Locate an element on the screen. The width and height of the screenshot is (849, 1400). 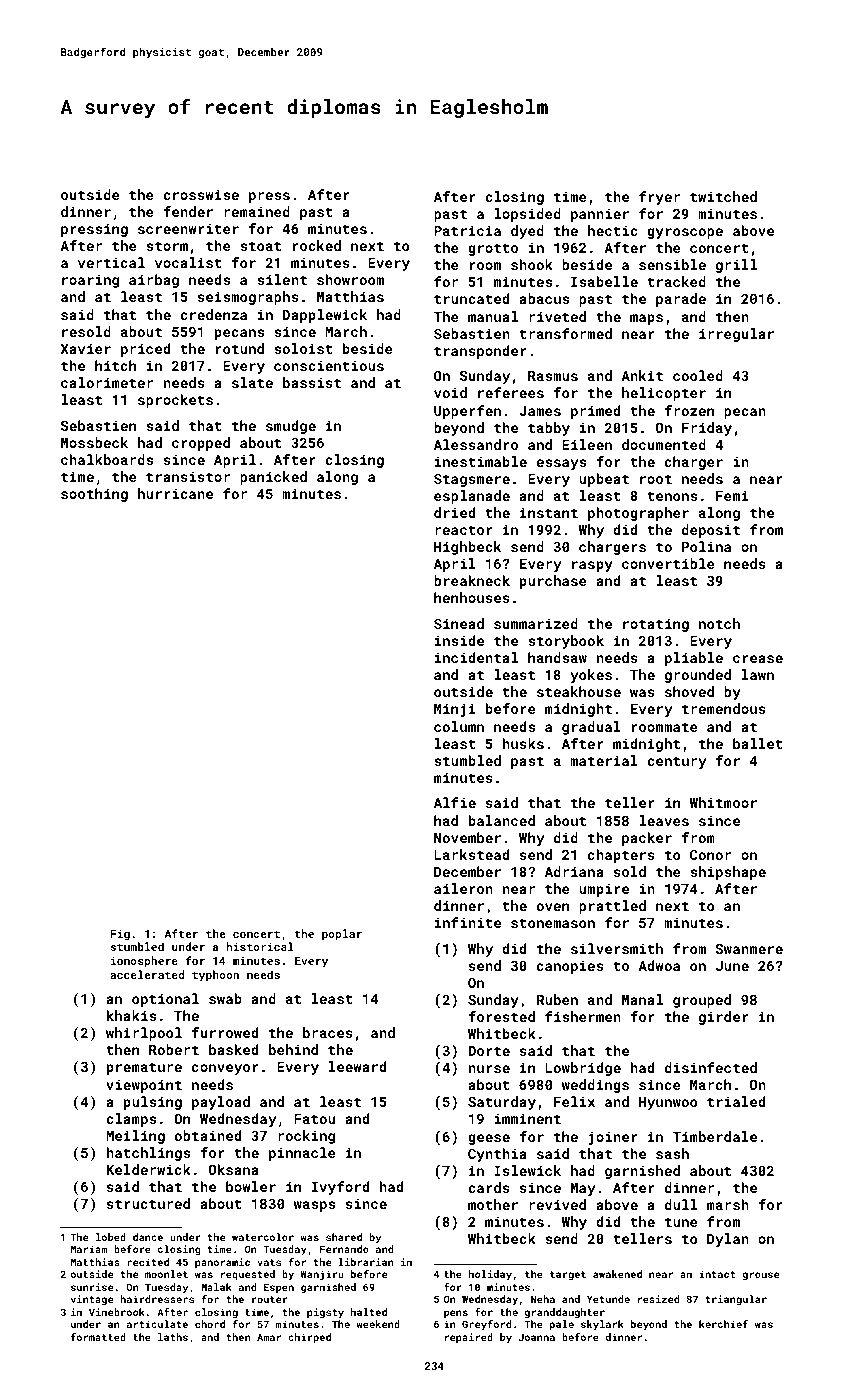
remained is located at coordinates (257, 211).
